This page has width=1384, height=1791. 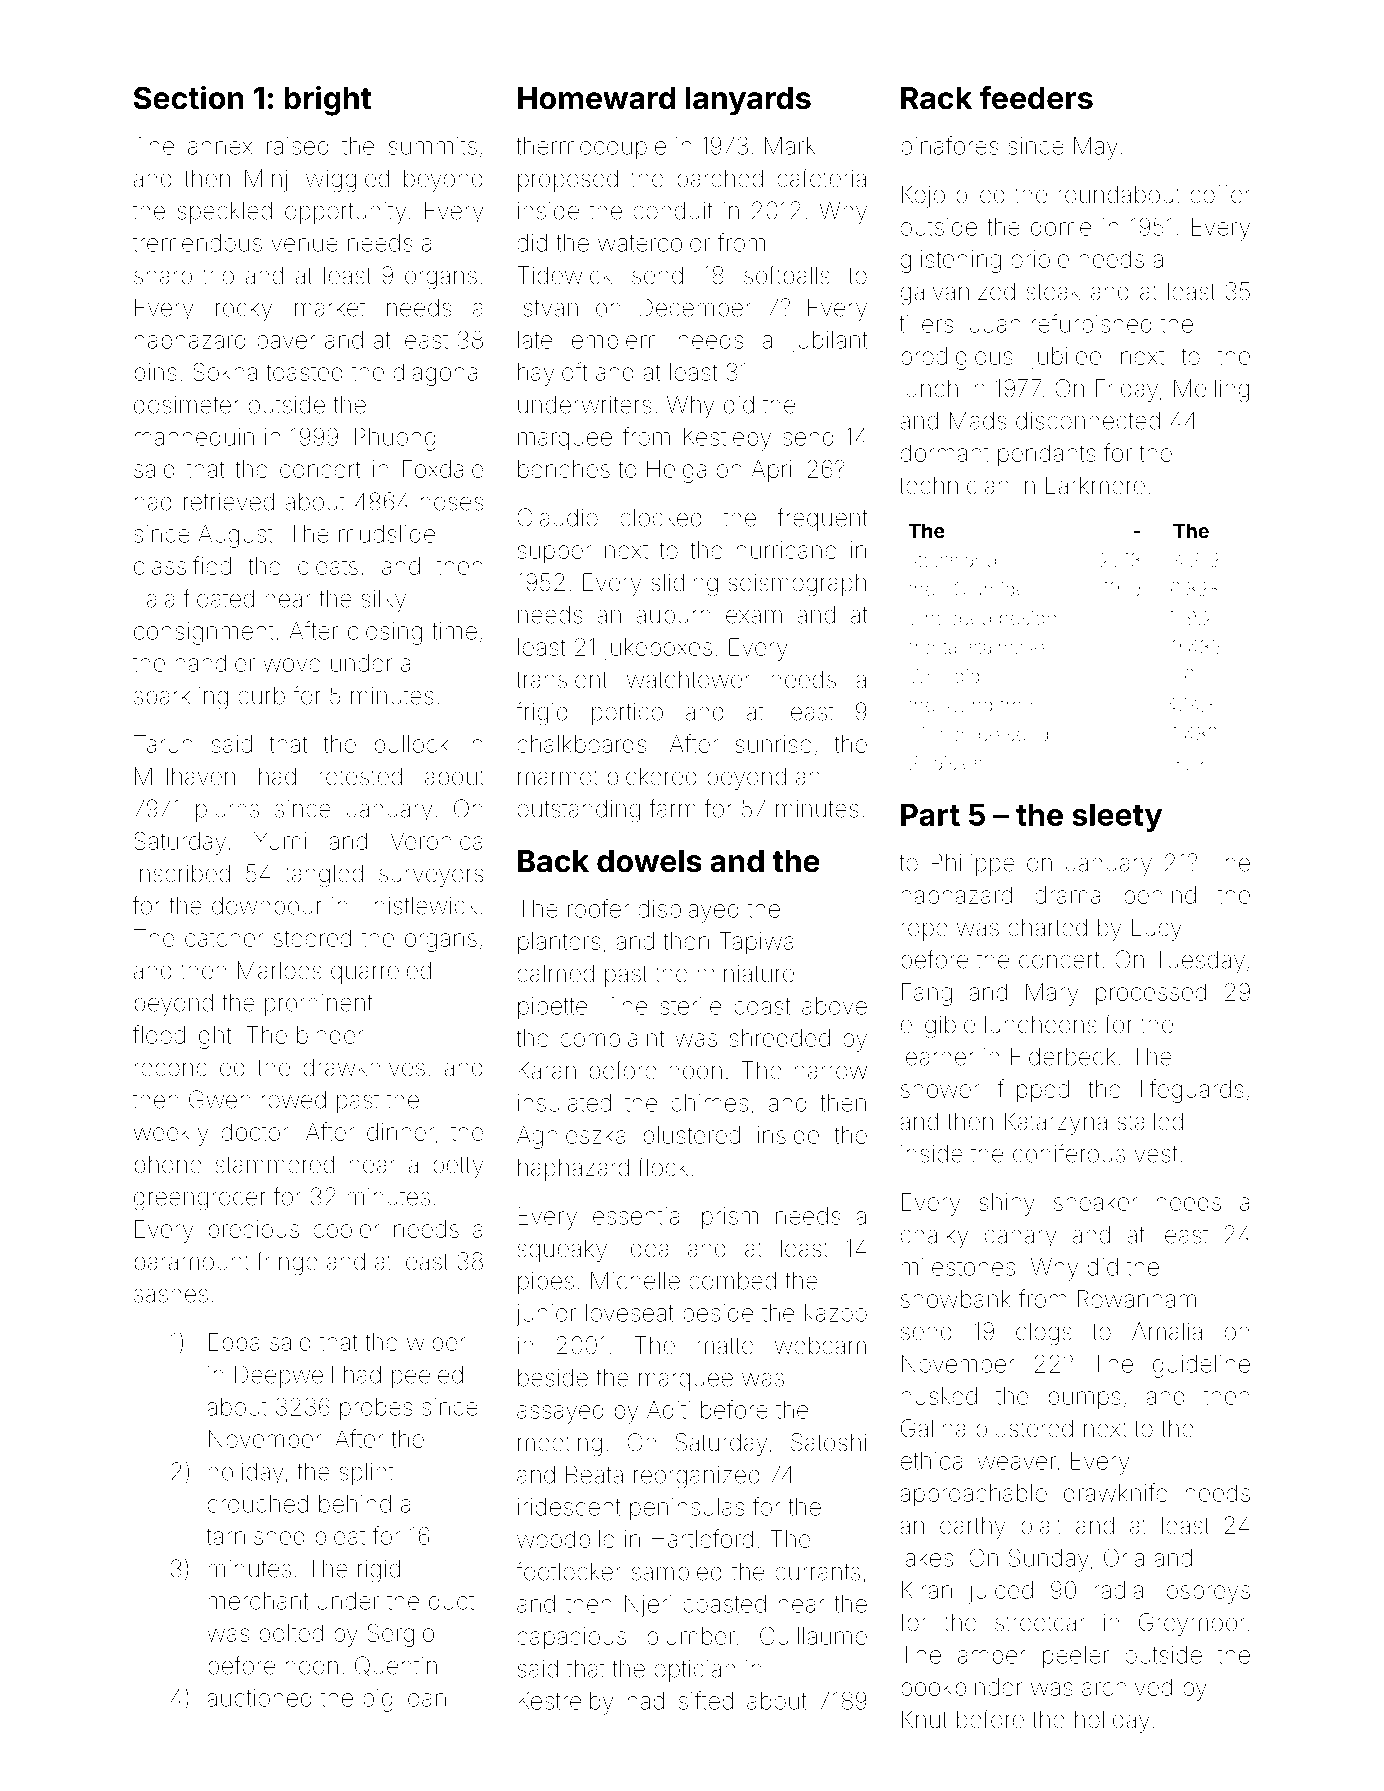 I want to click on big, so click(x=378, y=1700).
